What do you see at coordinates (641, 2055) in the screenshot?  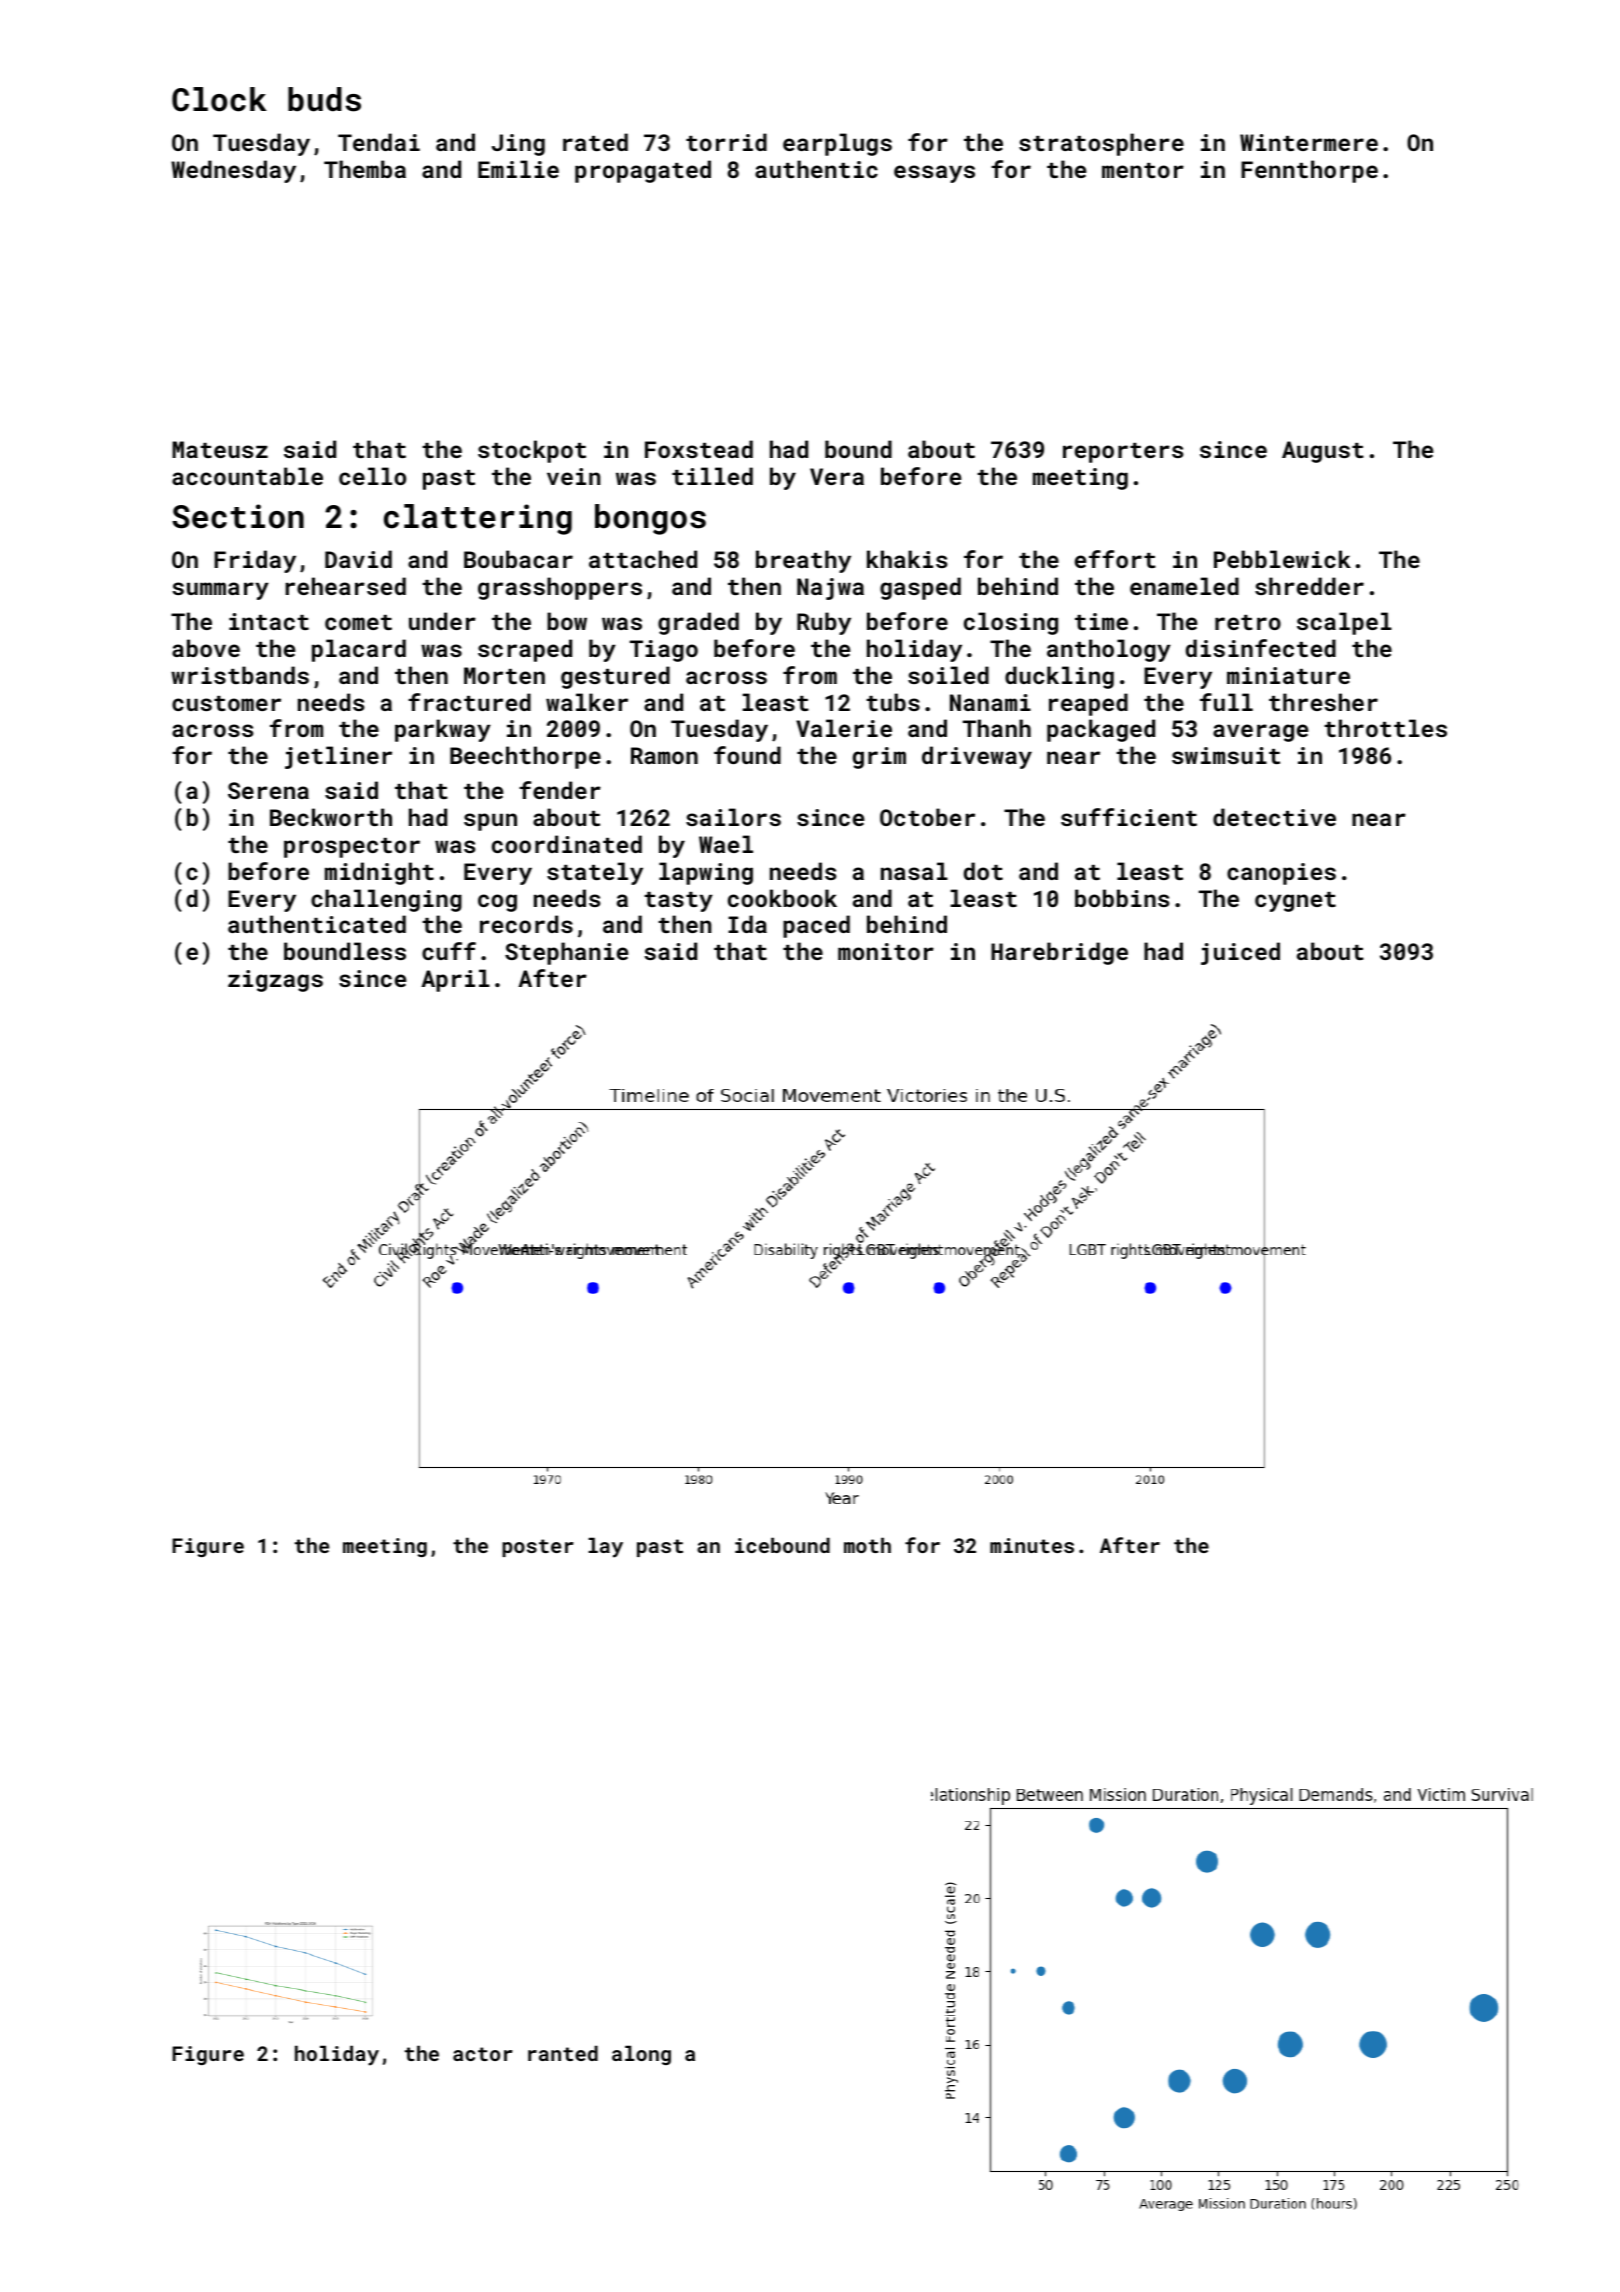 I see `along` at bounding box center [641, 2055].
